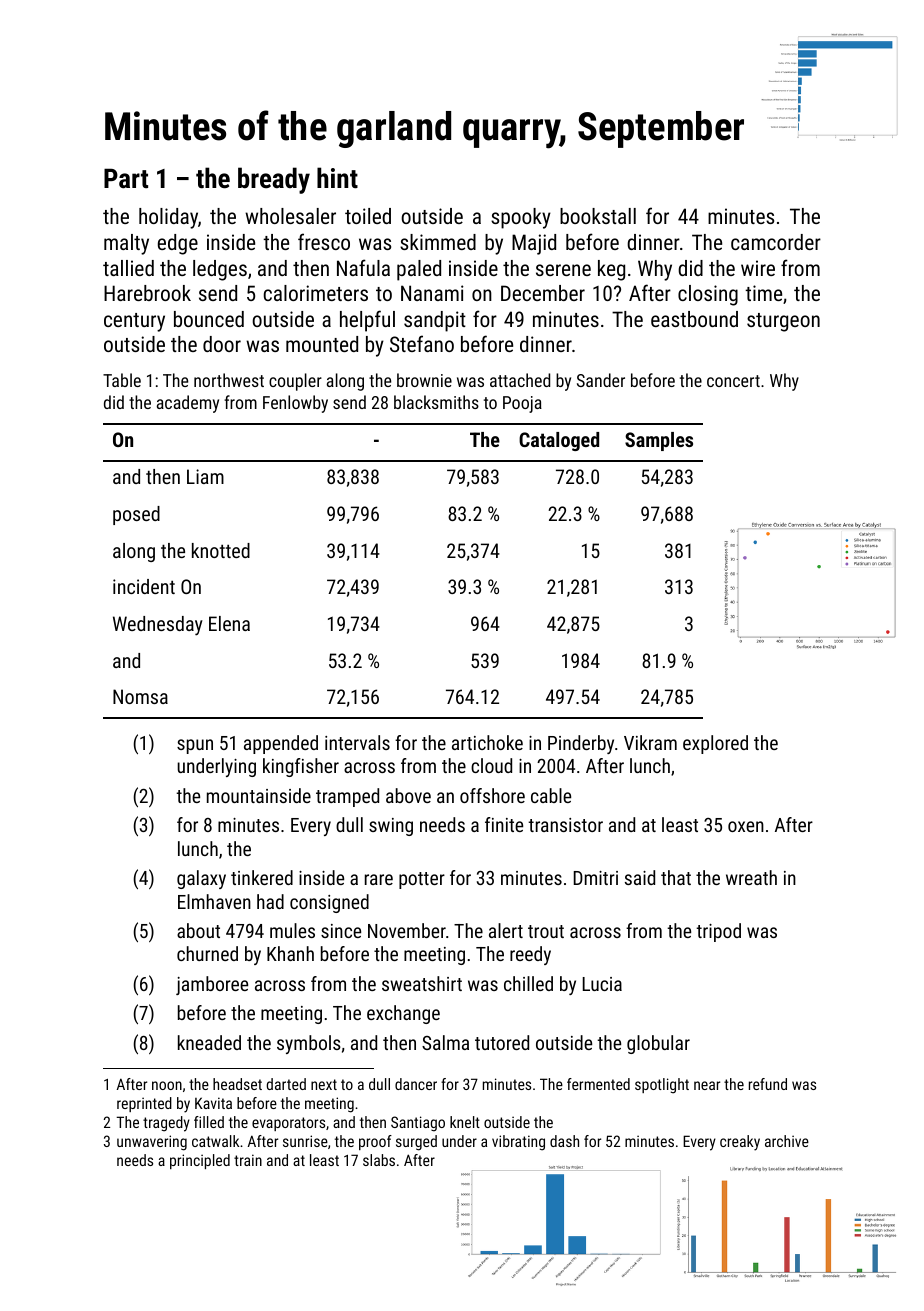  Describe the element at coordinates (438, 242) in the screenshot. I see `skimmed` at that location.
